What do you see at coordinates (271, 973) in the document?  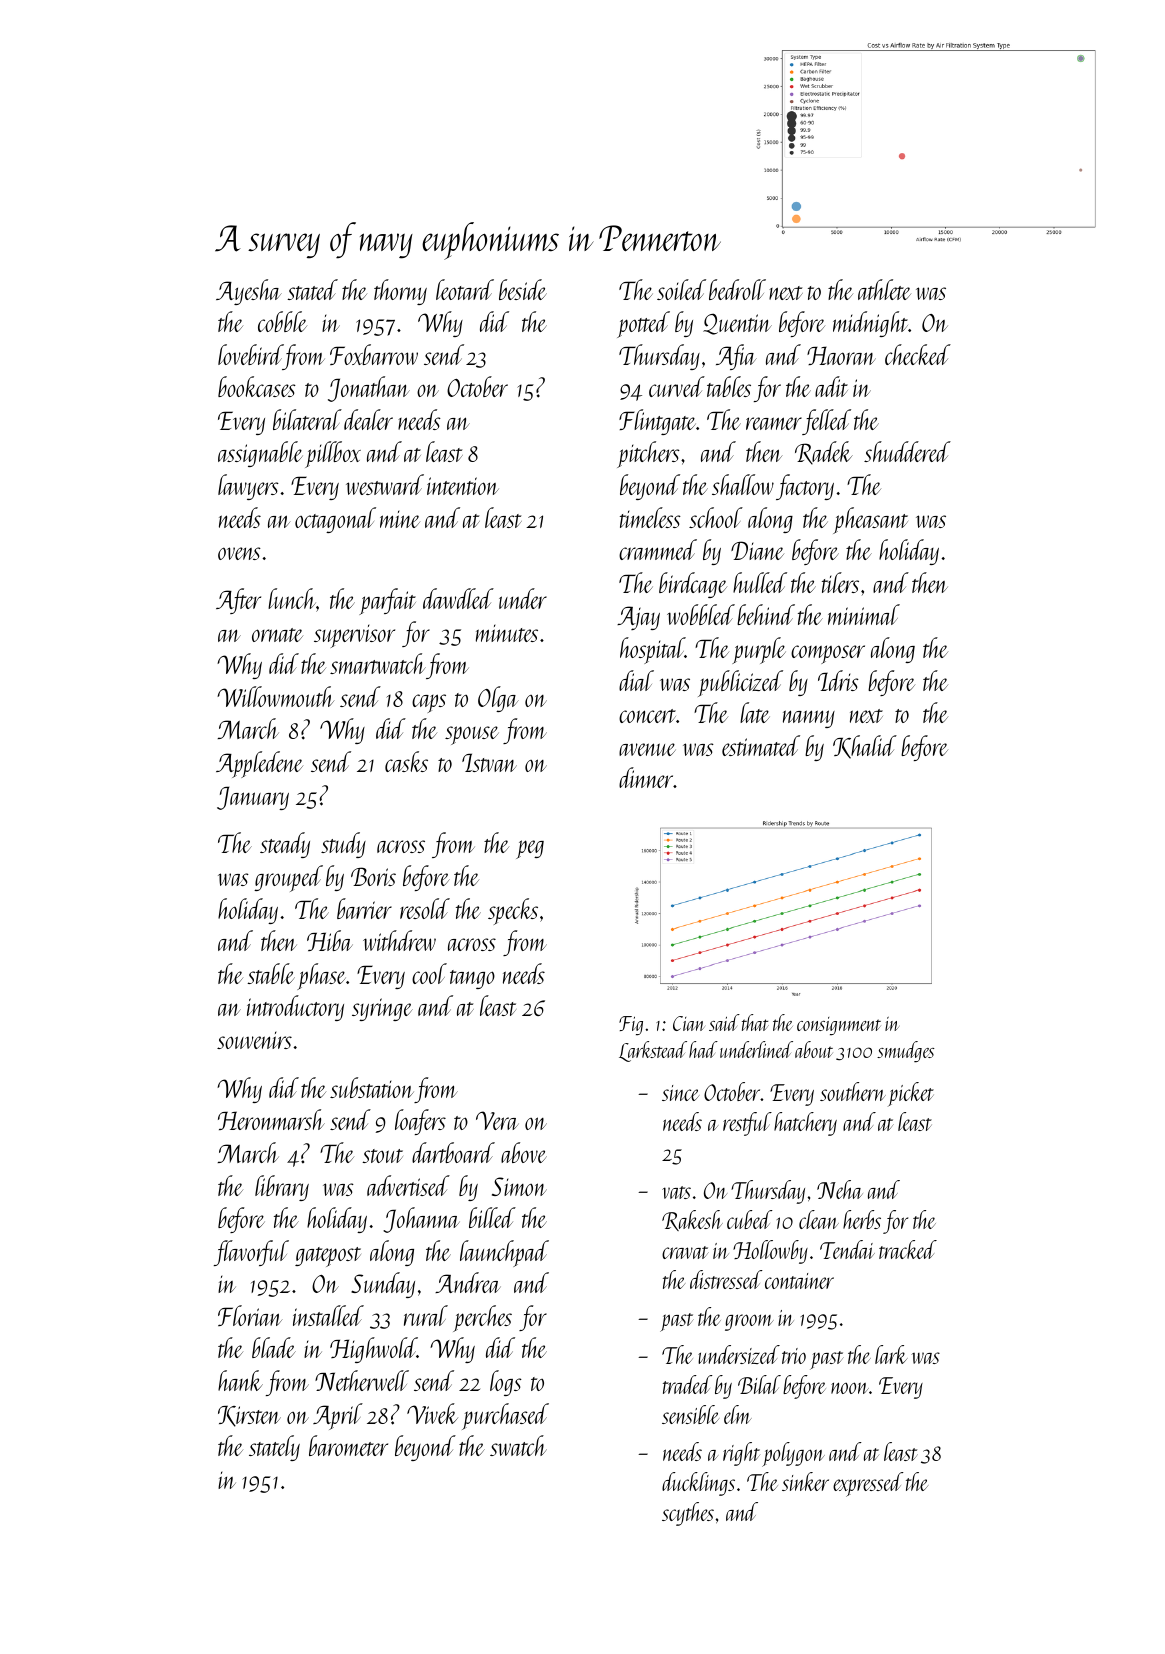 I see `stable` at bounding box center [271, 973].
